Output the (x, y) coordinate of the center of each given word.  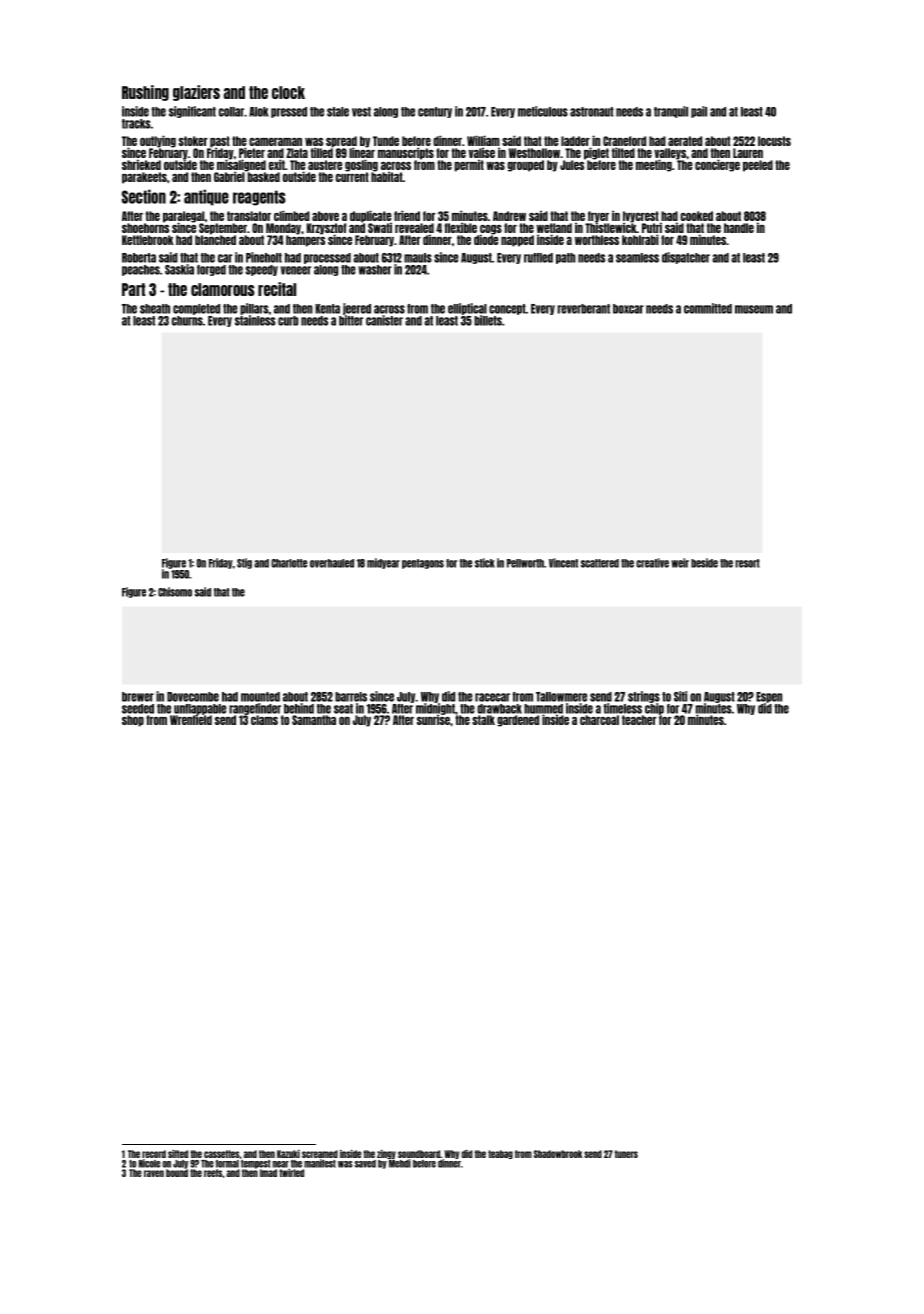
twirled (291, 1173)
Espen (769, 697)
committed (708, 308)
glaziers (196, 93)
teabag (500, 1154)
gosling (361, 165)
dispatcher (686, 258)
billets (488, 320)
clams (264, 720)
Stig (244, 563)
